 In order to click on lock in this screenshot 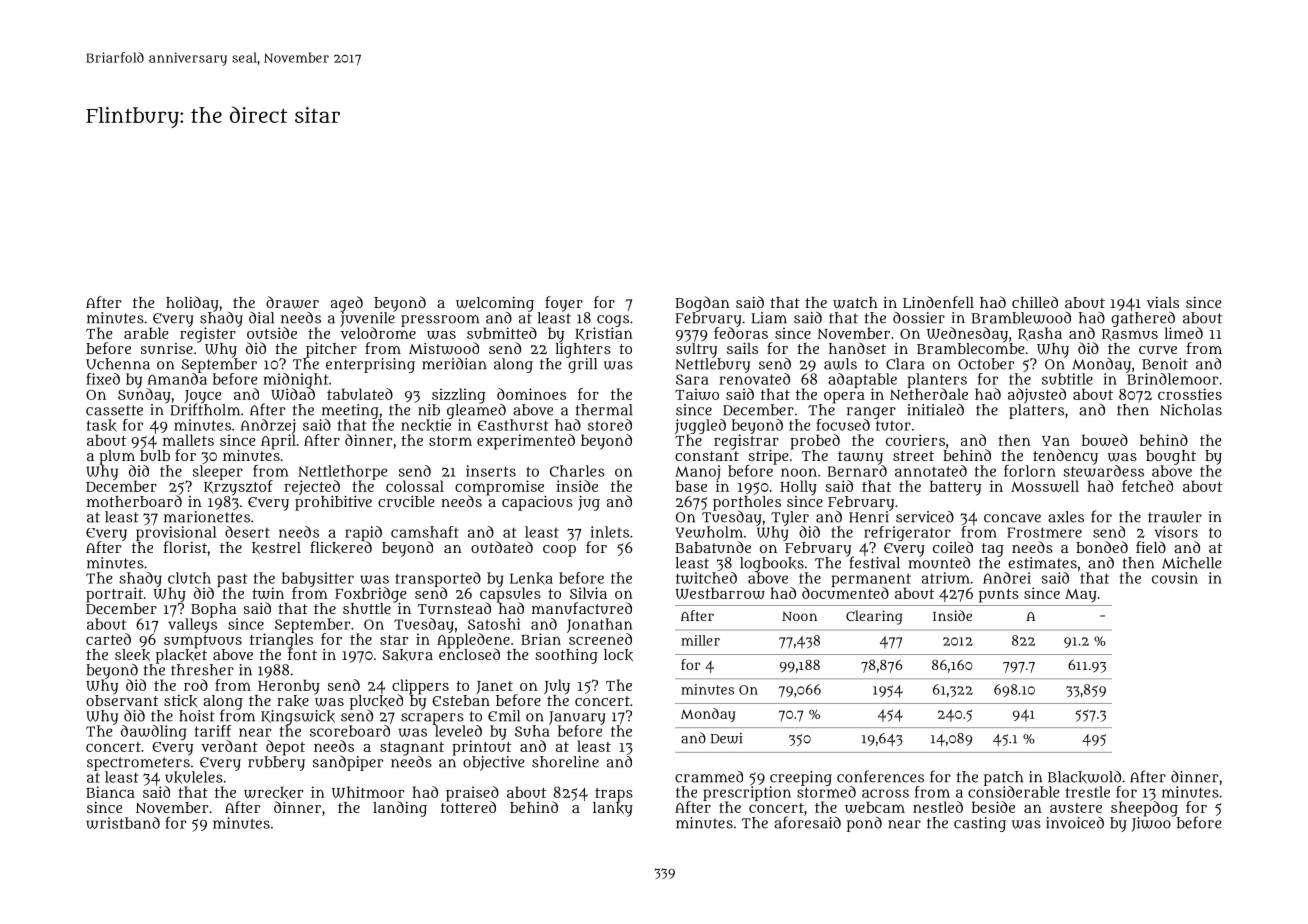, I will do `click(618, 655)`.
